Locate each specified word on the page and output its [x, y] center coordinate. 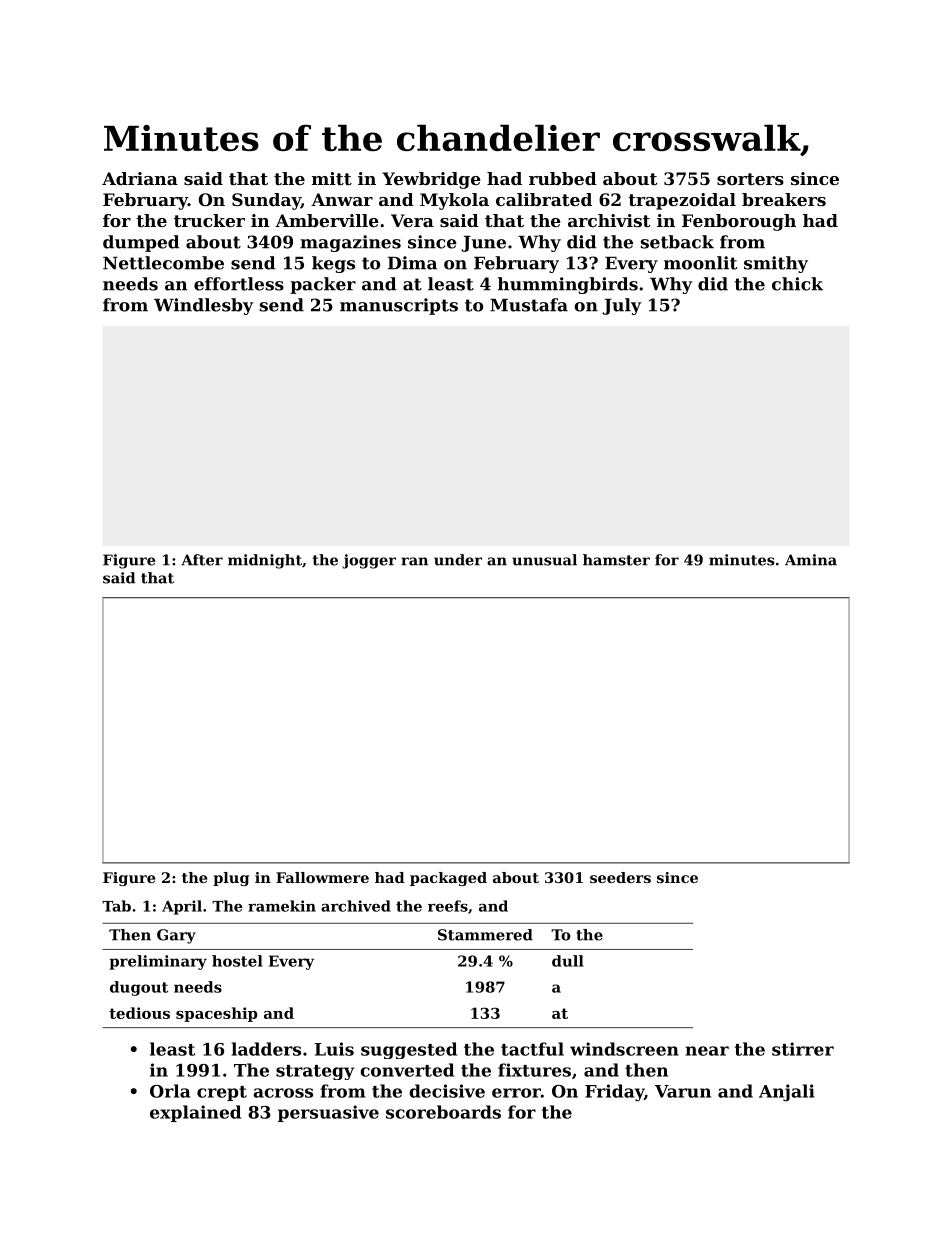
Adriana [140, 178]
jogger [369, 561]
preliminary [158, 962]
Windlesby [203, 306]
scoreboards [443, 1112]
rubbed [563, 178]
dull [568, 961]
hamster [616, 560]
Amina [811, 560]
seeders [620, 877]
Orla [170, 1091]
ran [414, 561]
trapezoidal [682, 201]
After [202, 560]
